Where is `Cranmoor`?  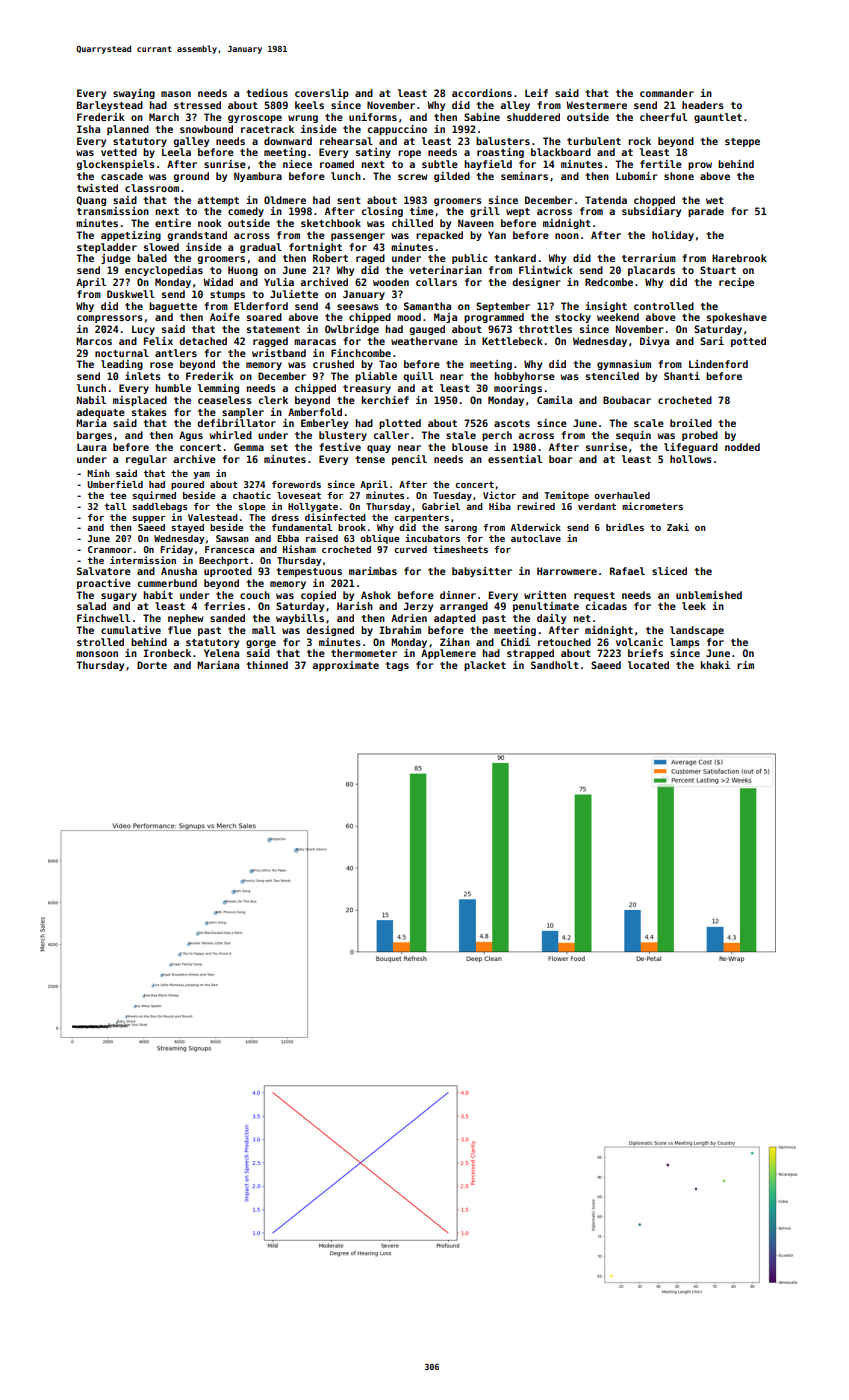 Cranmoor is located at coordinates (110, 549).
